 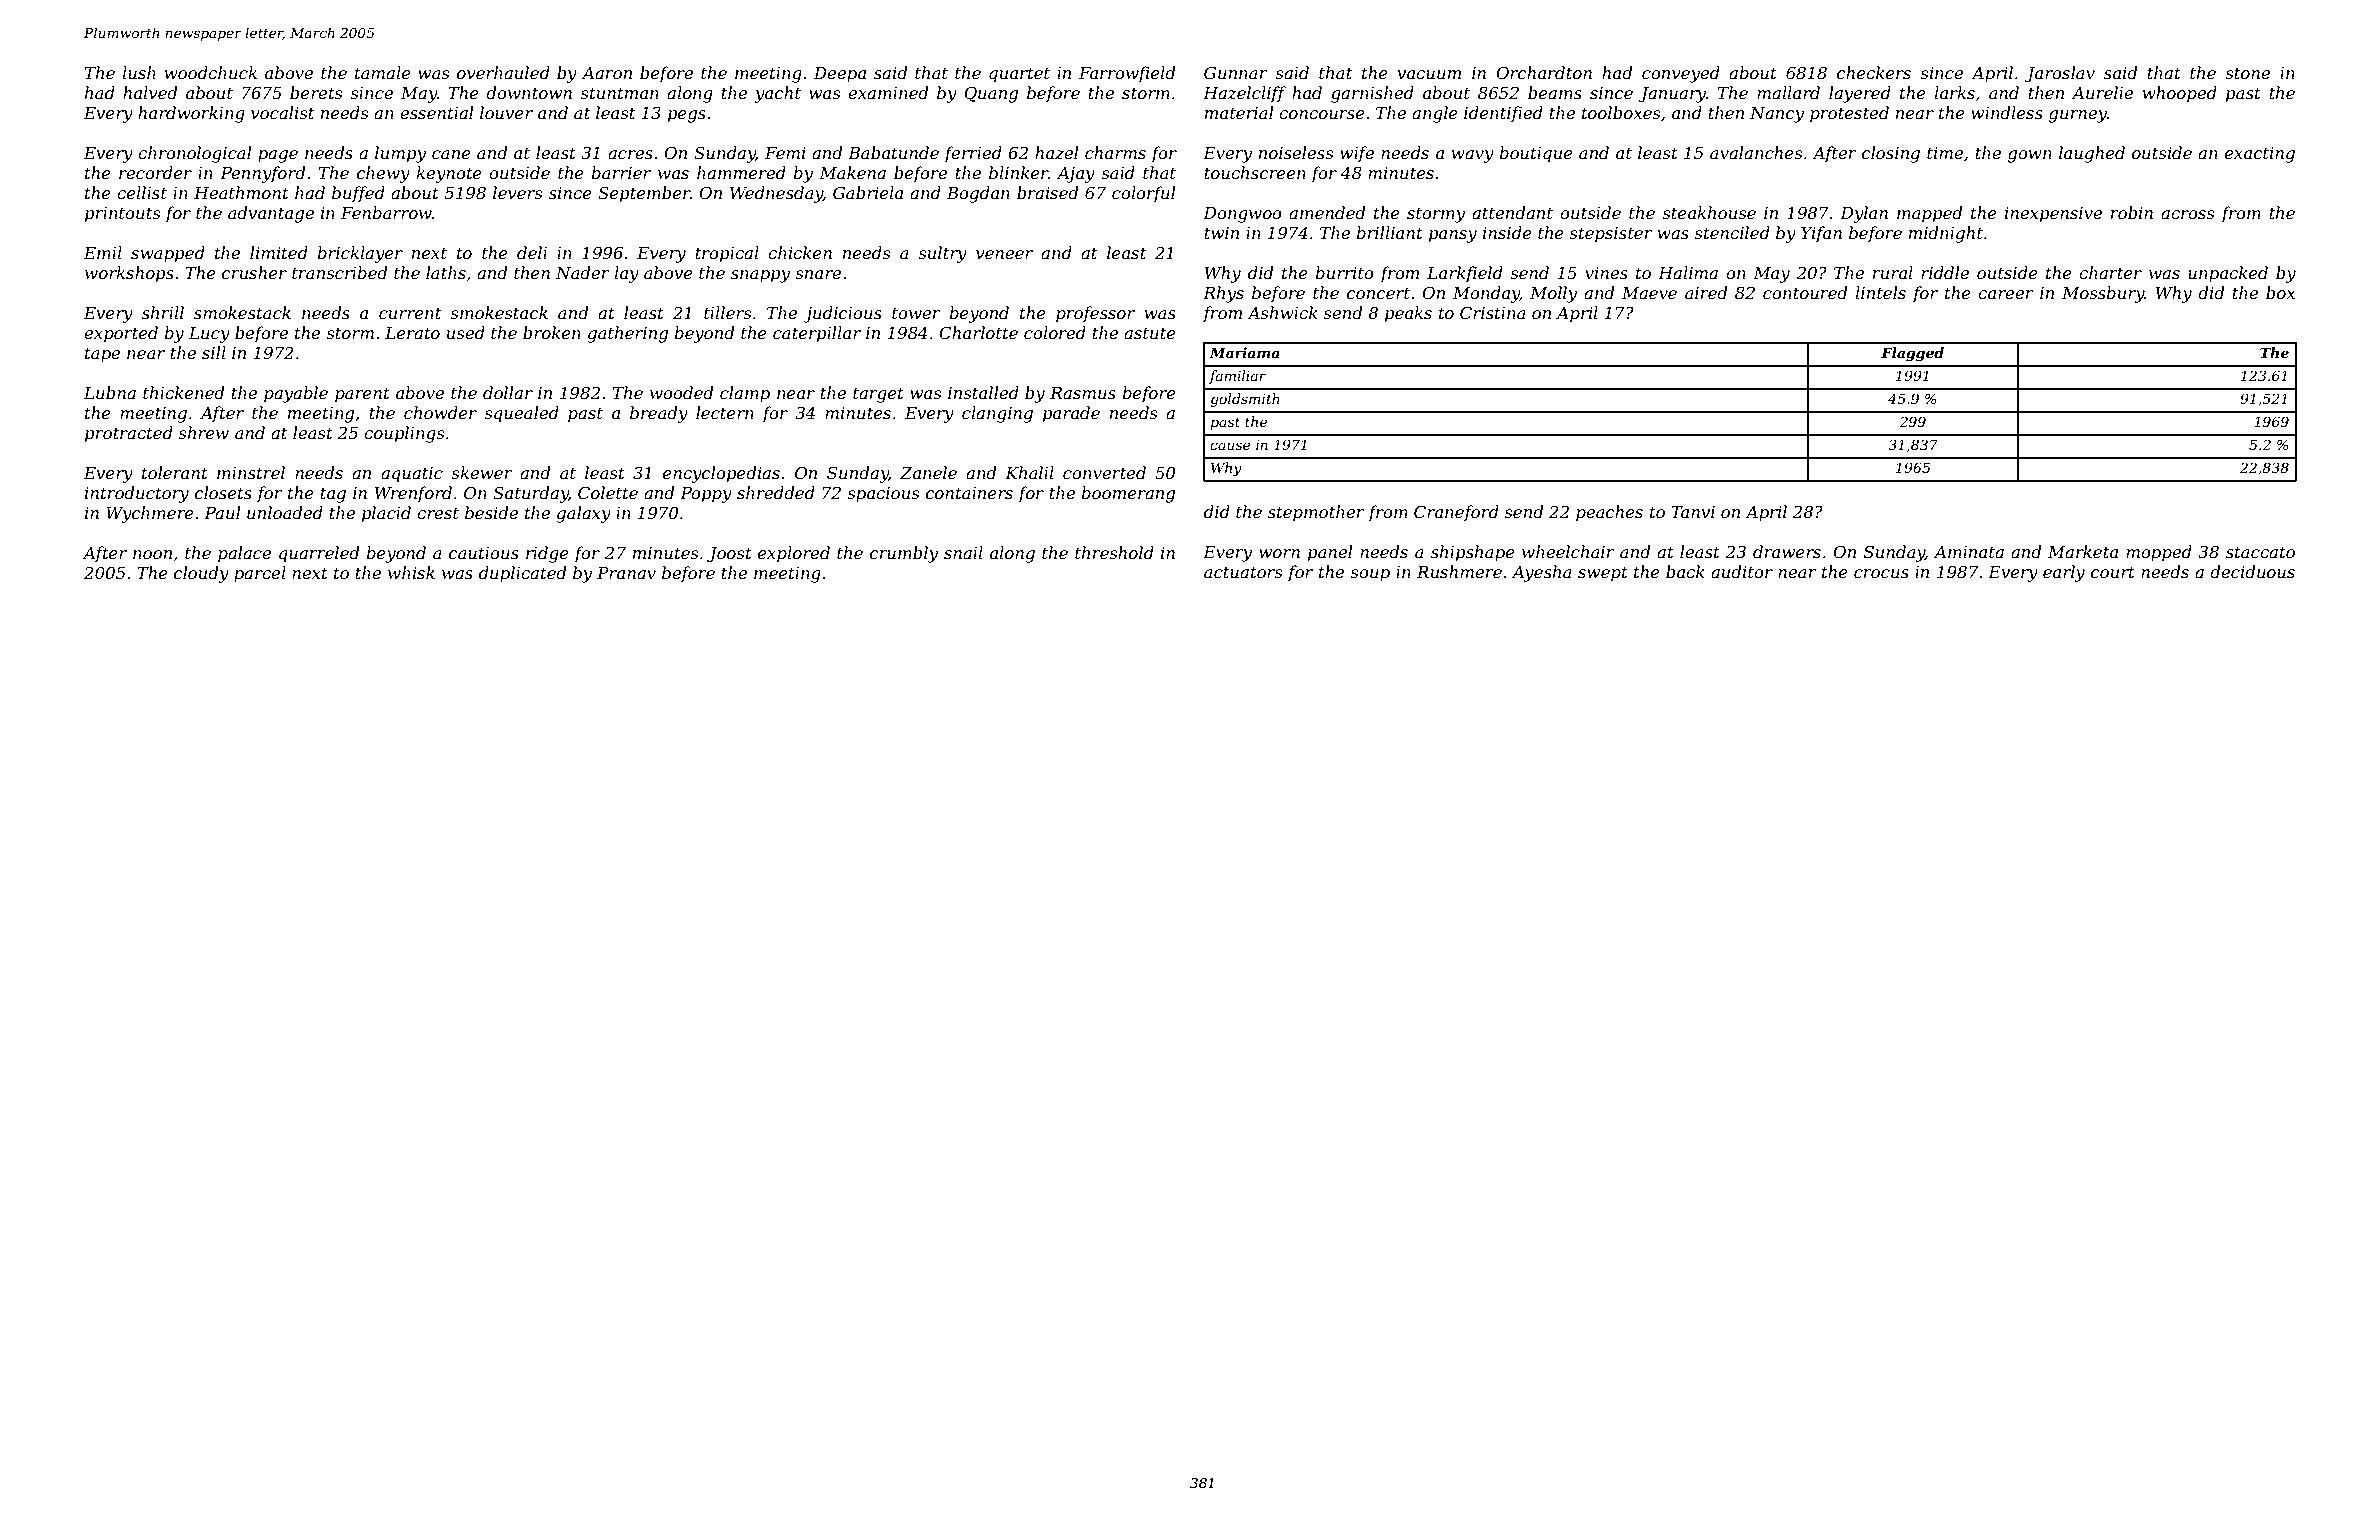 What do you see at coordinates (506, 112) in the screenshot?
I see `louver` at bounding box center [506, 112].
